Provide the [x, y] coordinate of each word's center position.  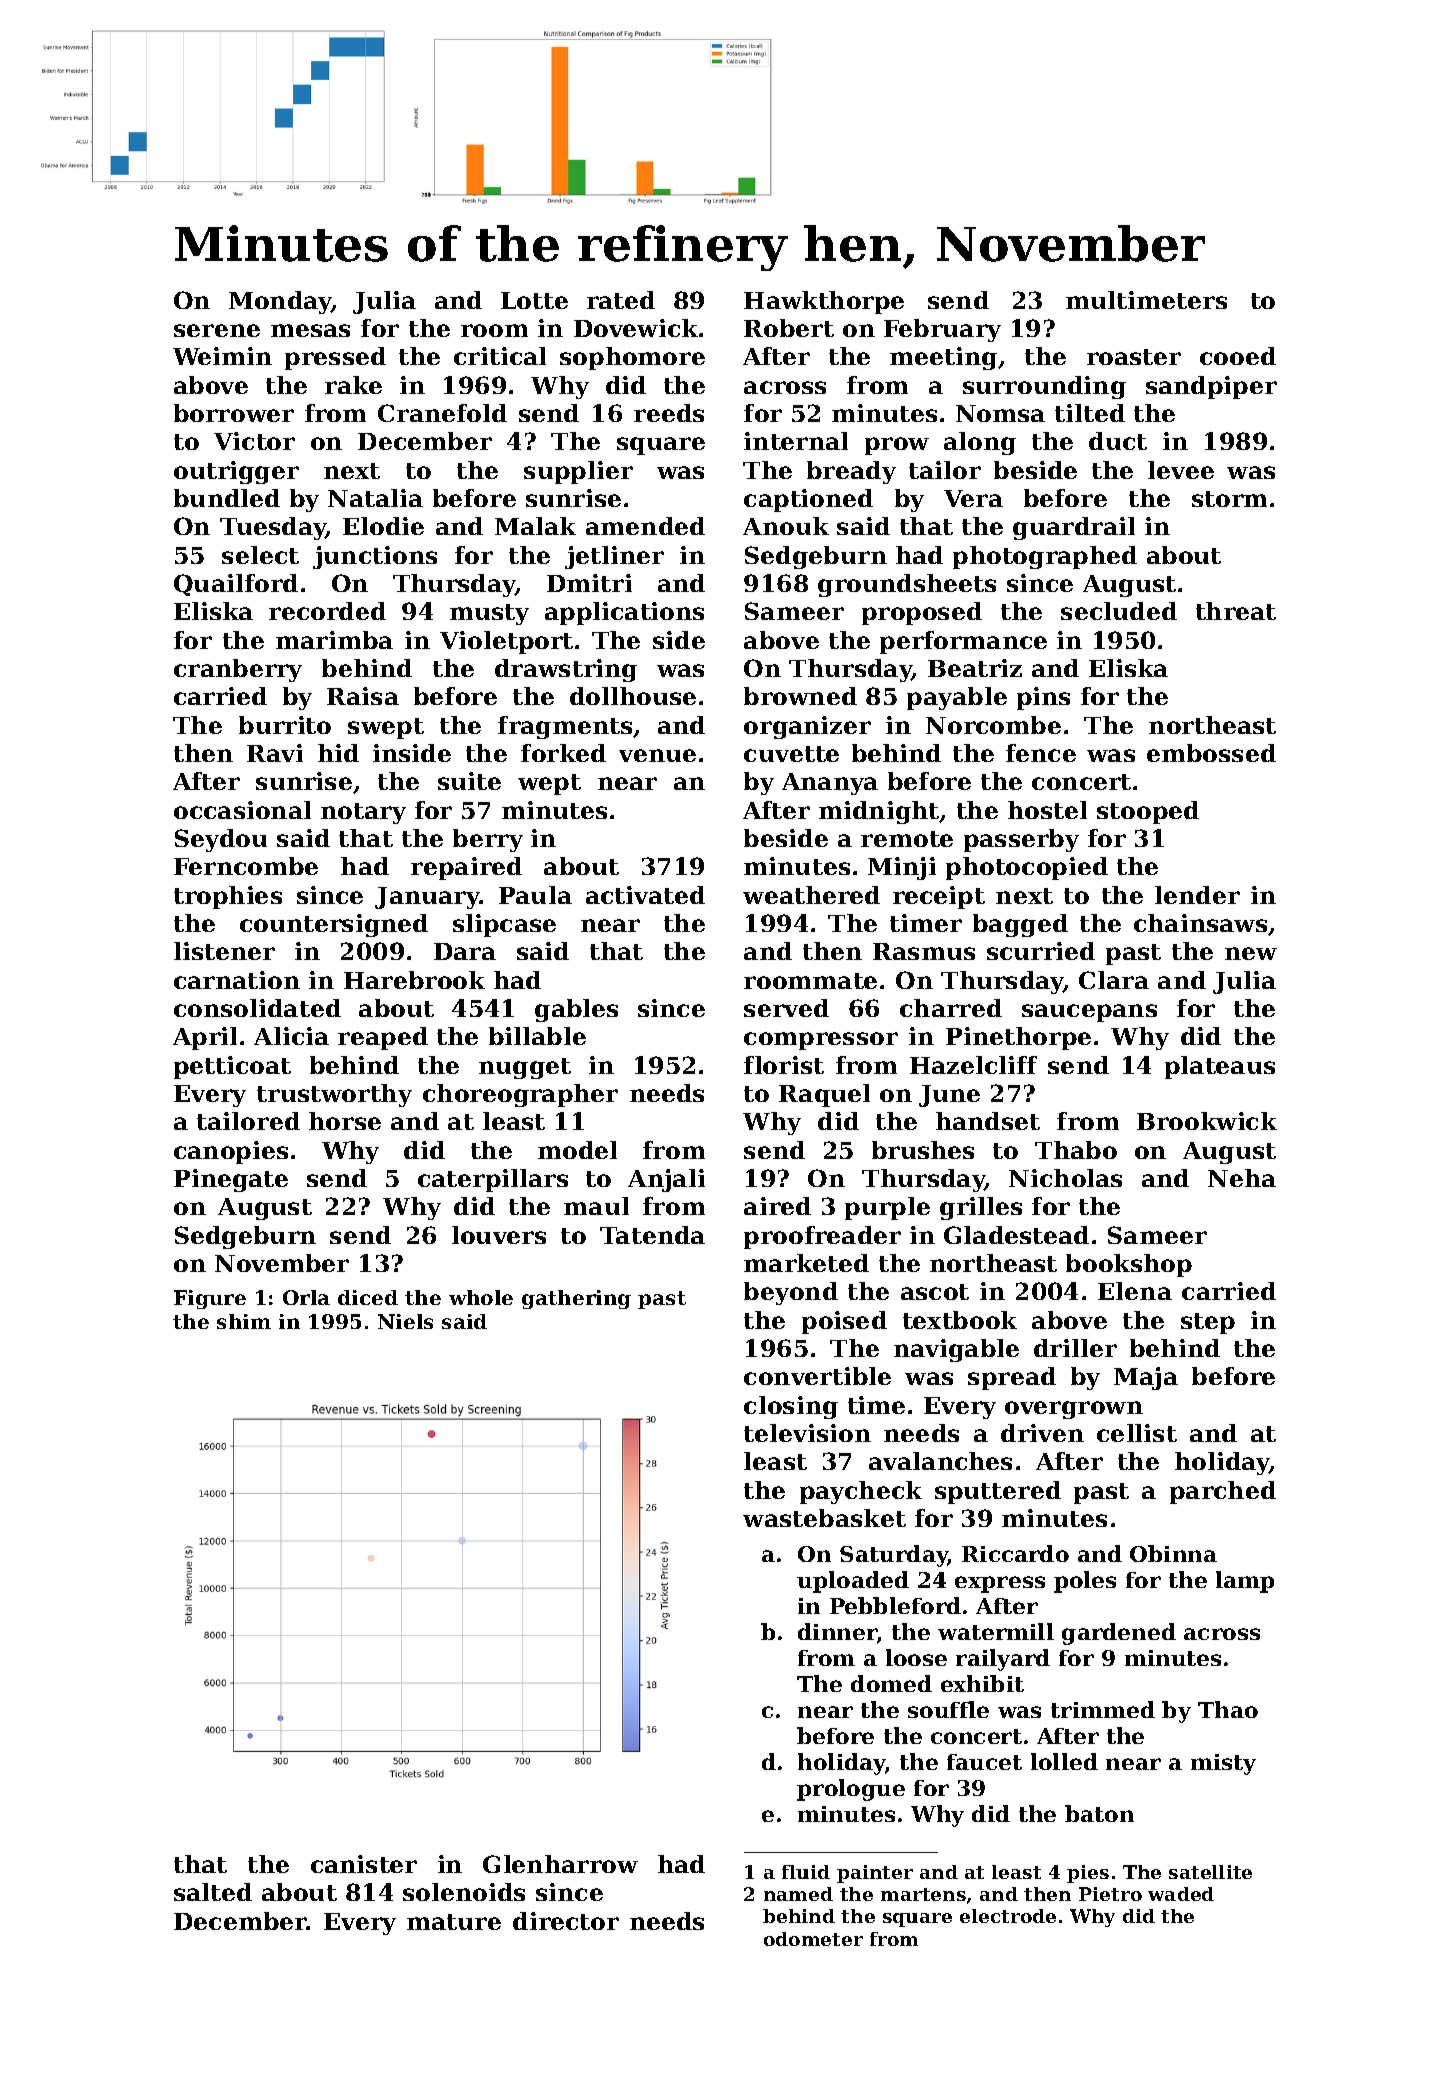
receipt [939, 897]
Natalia [375, 498]
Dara [465, 951]
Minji [902, 868]
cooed [1238, 356]
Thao [1228, 1709]
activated [645, 895]
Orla [306, 1297]
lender [1197, 895]
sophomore [632, 358]
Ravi [275, 753]
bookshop [1129, 1265]
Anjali [666, 1180]
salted [213, 1892]
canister [364, 1864]
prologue [851, 1790]
